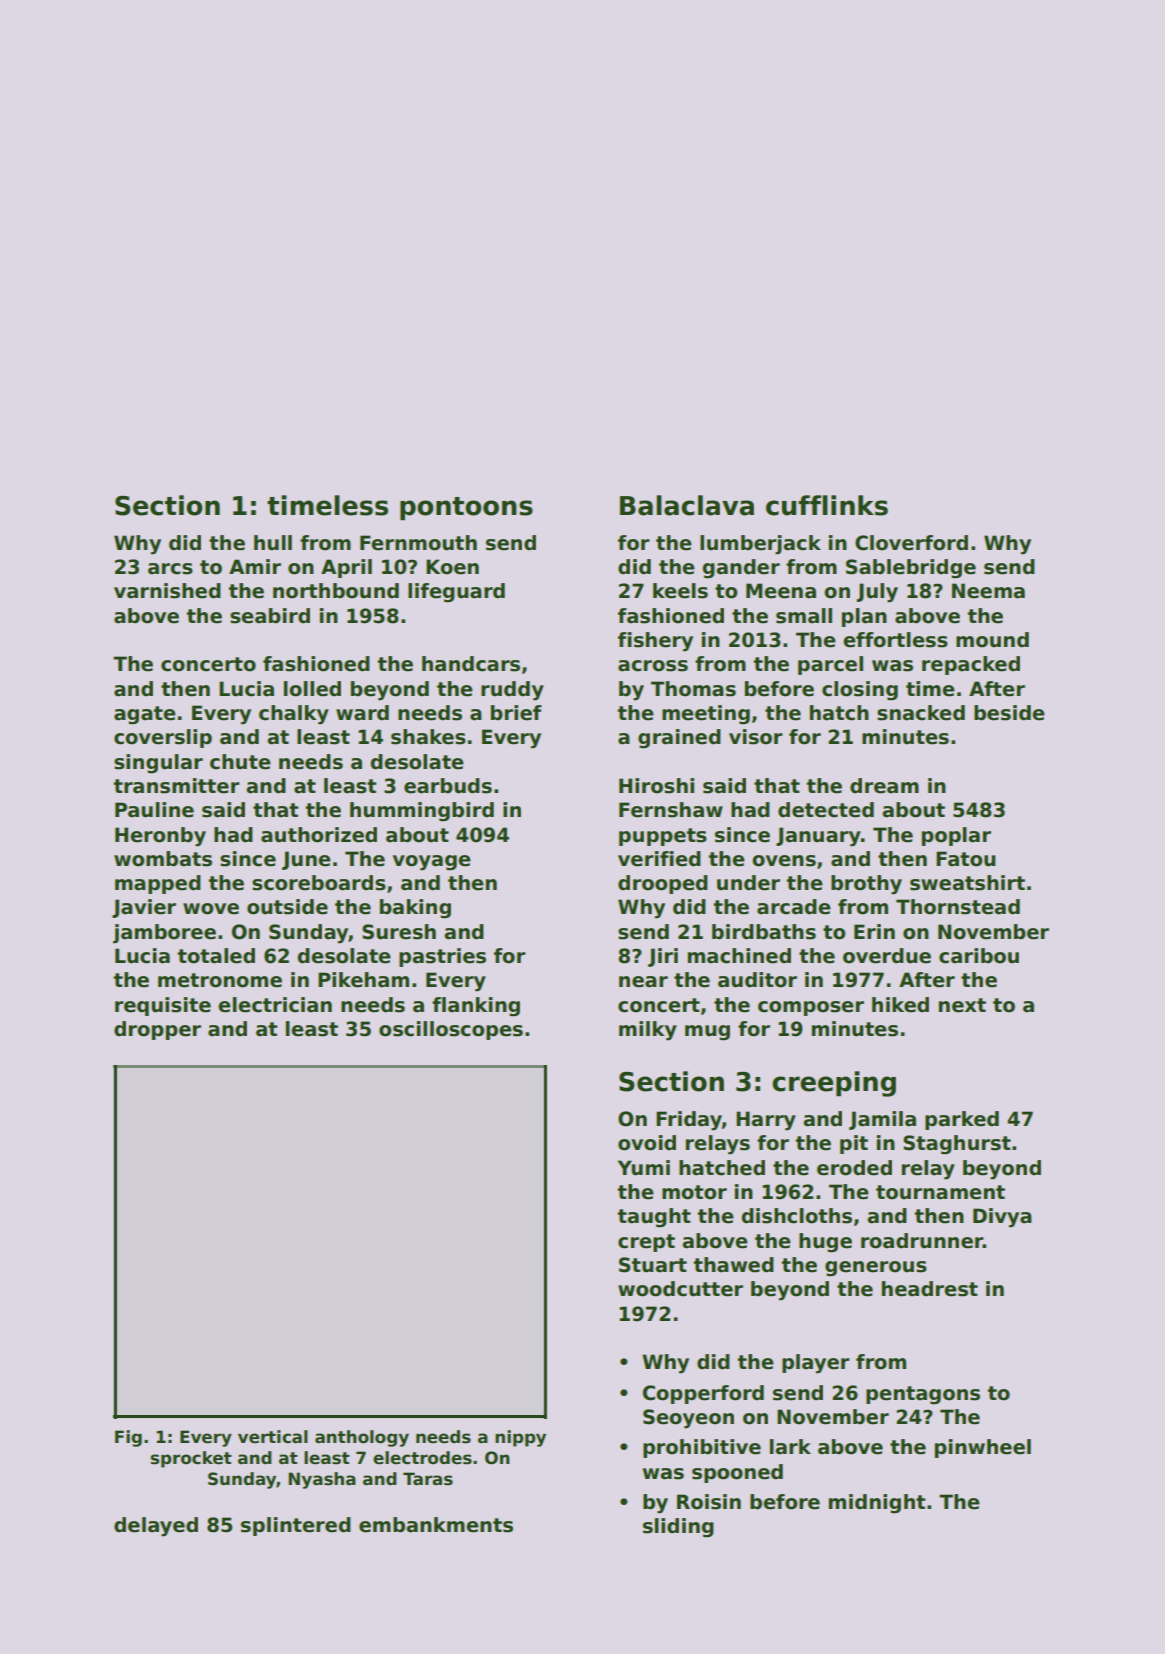 The image size is (1165, 1654). What do you see at coordinates (648, 1031) in the document?
I see `milky` at bounding box center [648, 1031].
